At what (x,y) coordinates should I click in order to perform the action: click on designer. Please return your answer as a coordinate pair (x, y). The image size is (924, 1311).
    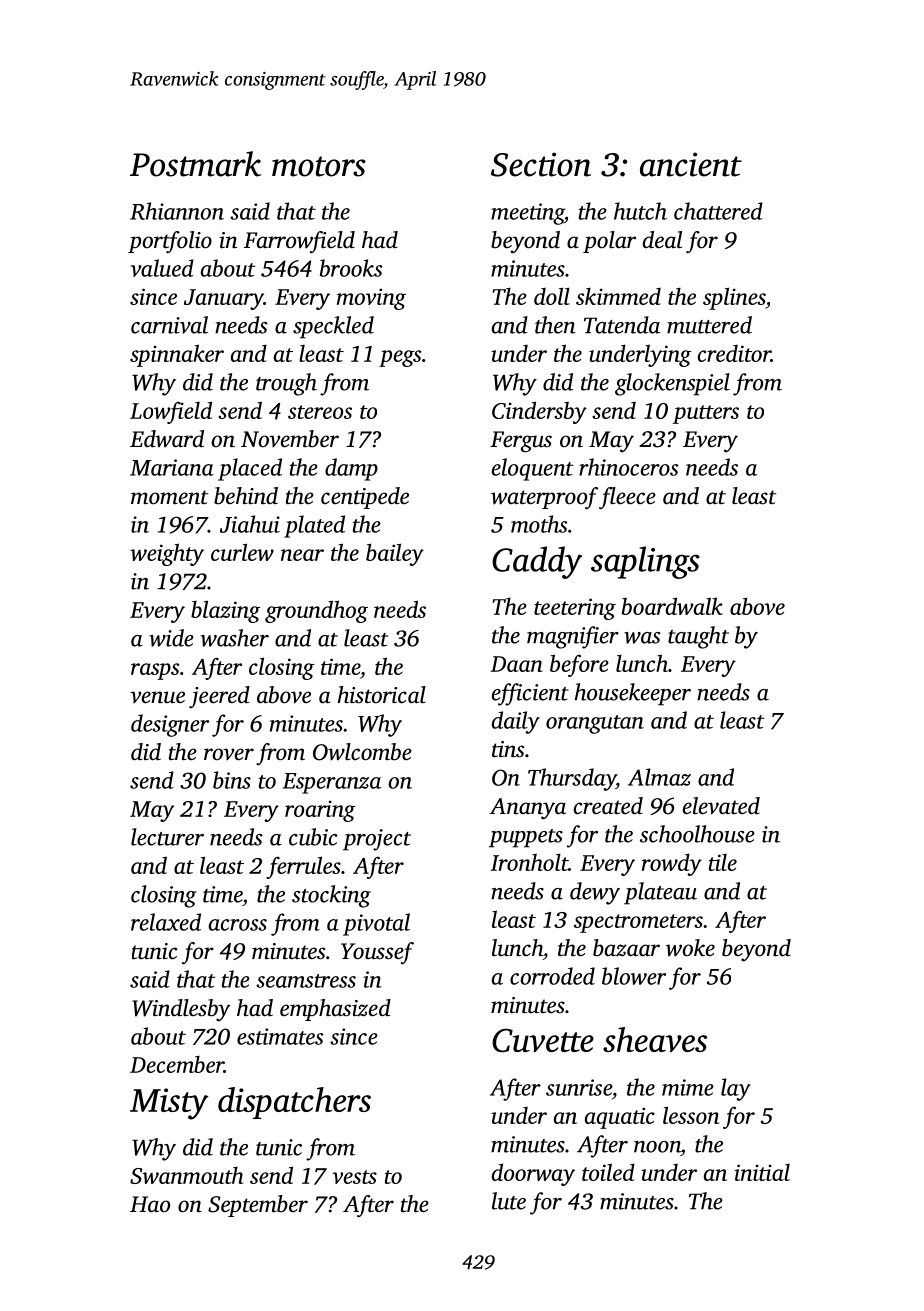
    Looking at the image, I should click on (170, 725).
